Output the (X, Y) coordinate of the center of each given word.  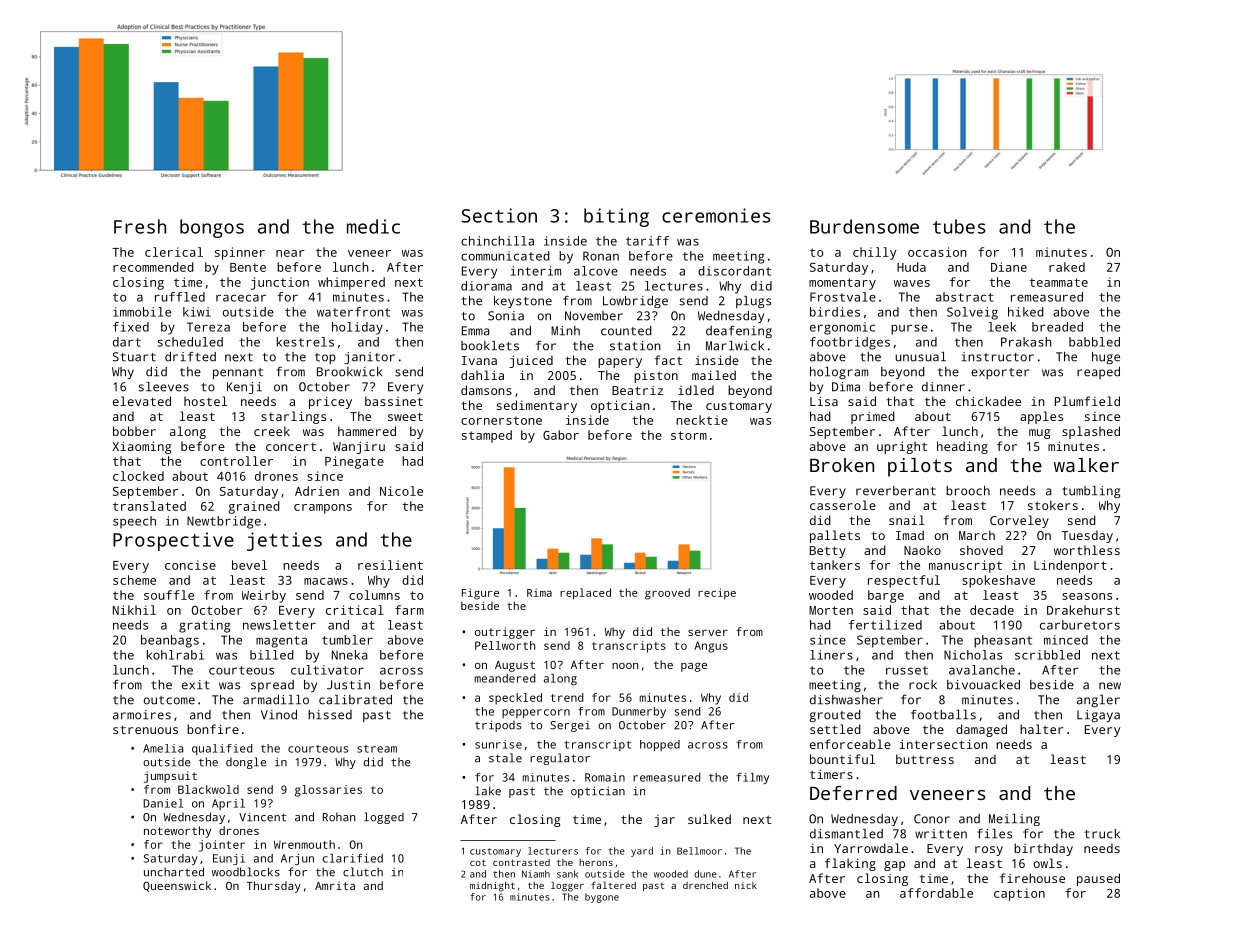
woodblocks (246, 872)
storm (689, 435)
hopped (660, 745)
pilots (920, 467)
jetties (284, 541)
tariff (647, 241)
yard (642, 852)
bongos (212, 228)
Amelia (163, 748)
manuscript (965, 566)
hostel (205, 401)
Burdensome (864, 226)
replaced (585, 594)
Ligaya (1098, 716)
